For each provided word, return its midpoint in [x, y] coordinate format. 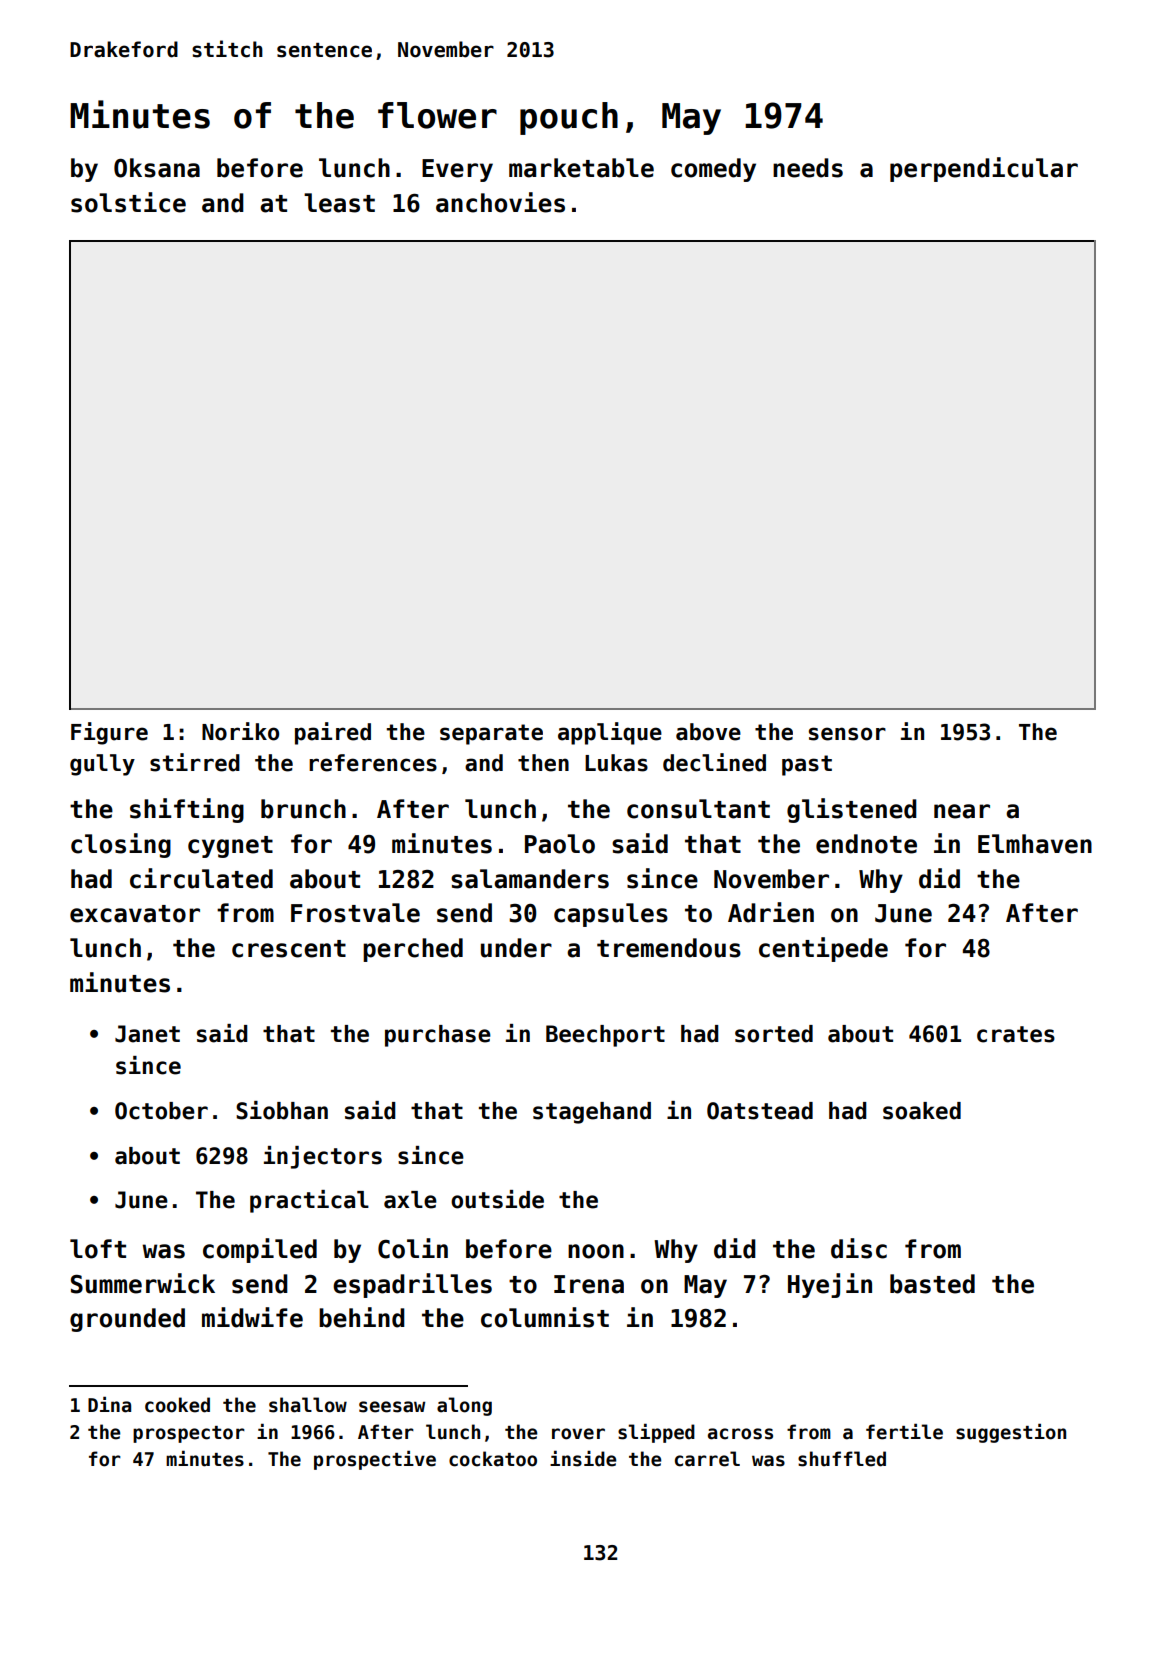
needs [808, 168]
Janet [147, 1034]
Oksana [157, 168]
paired [333, 733]
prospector [189, 1434]
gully [102, 765]
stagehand [592, 1113]
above [708, 732]
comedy [713, 170]
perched [413, 950]
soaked [922, 1111]
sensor [847, 734]
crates [1016, 1034]
